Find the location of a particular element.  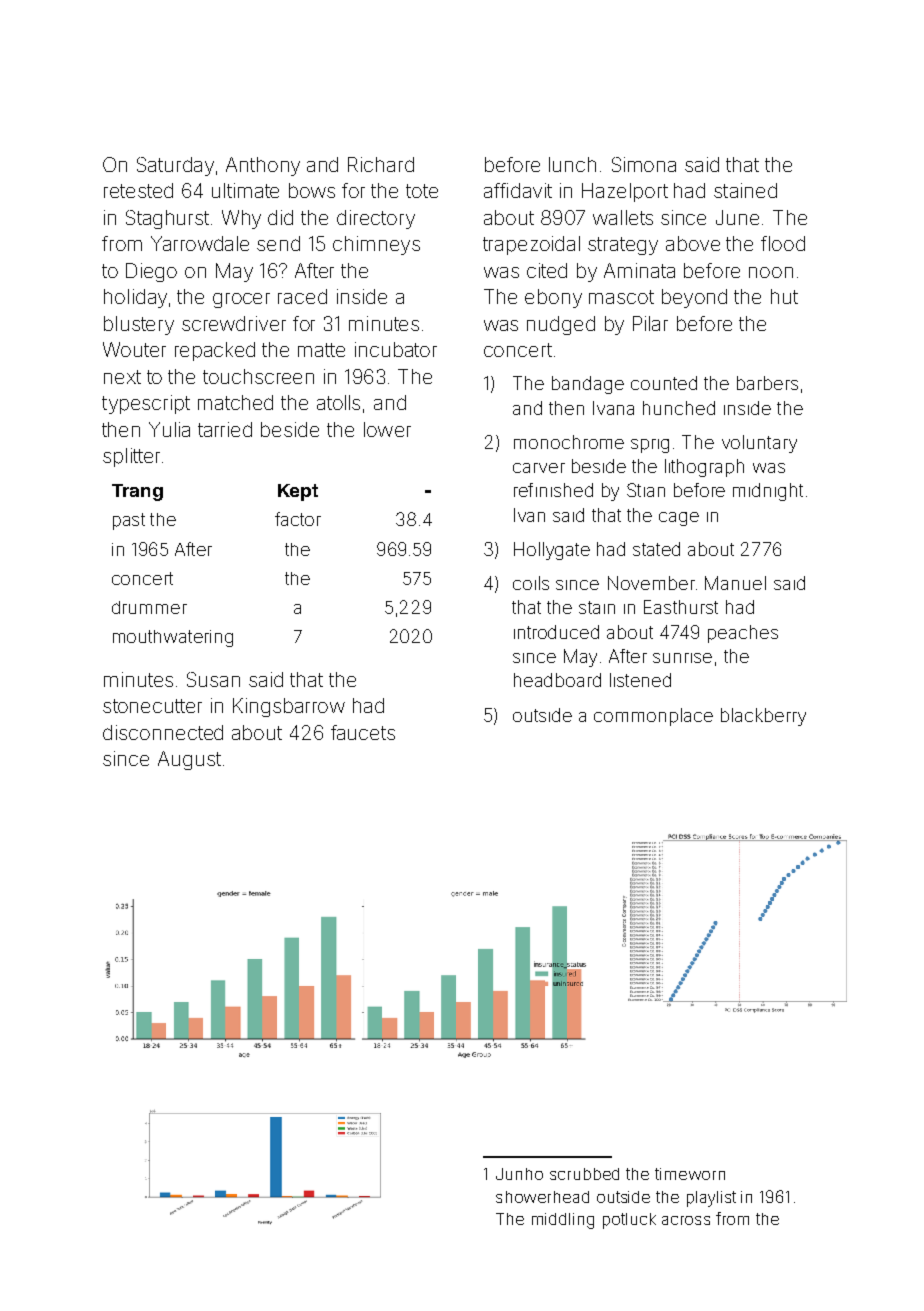

Manuel is located at coordinates (735, 583).
